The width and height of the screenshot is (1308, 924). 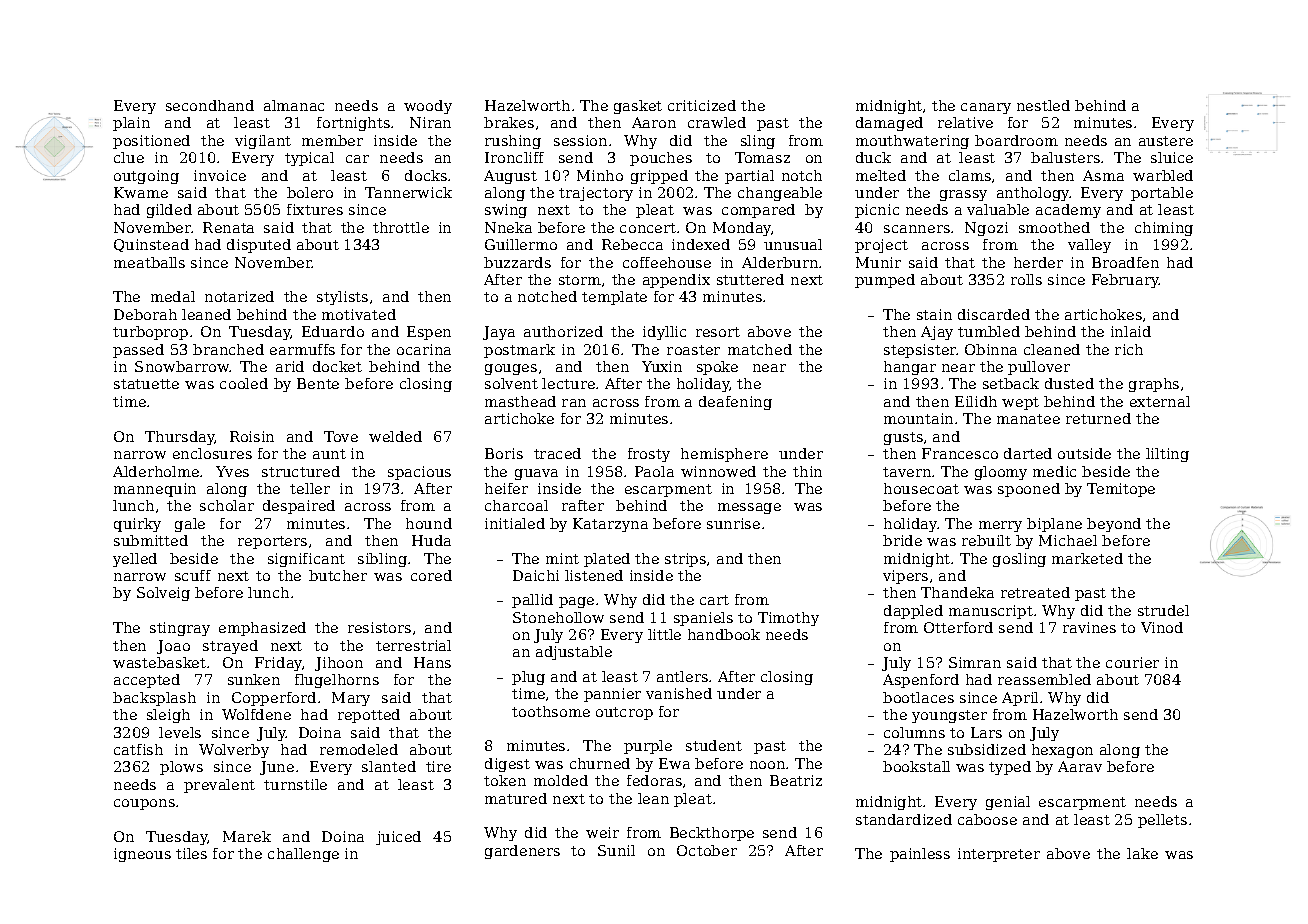 What do you see at coordinates (1121, 490) in the screenshot?
I see `Temitope` at bounding box center [1121, 490].
